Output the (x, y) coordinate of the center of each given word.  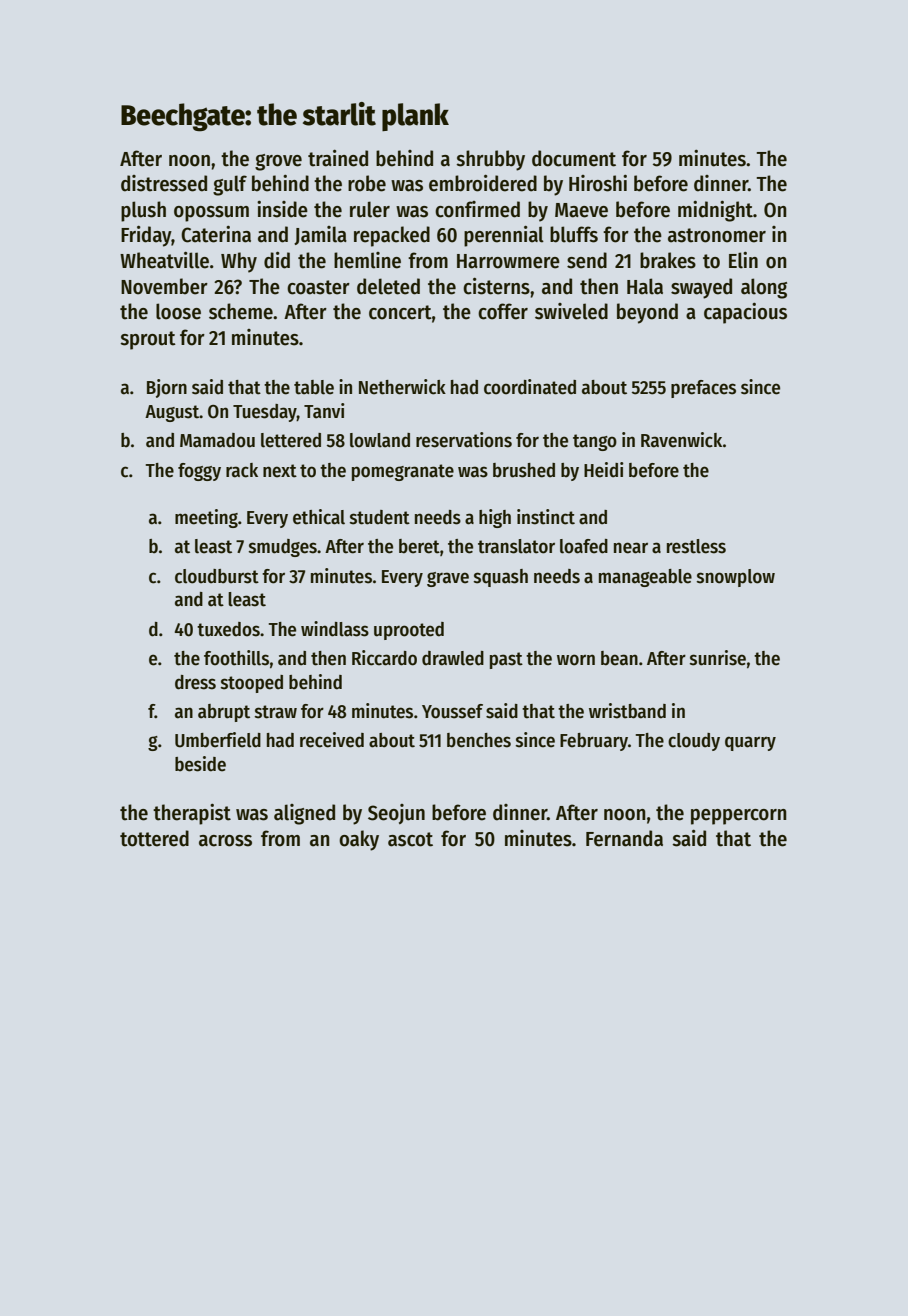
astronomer (717, 235)
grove (278, 162)
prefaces (703, 389)
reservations (464, 440)
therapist (192, 814)
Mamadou (217, 440)
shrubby (490, 160)
